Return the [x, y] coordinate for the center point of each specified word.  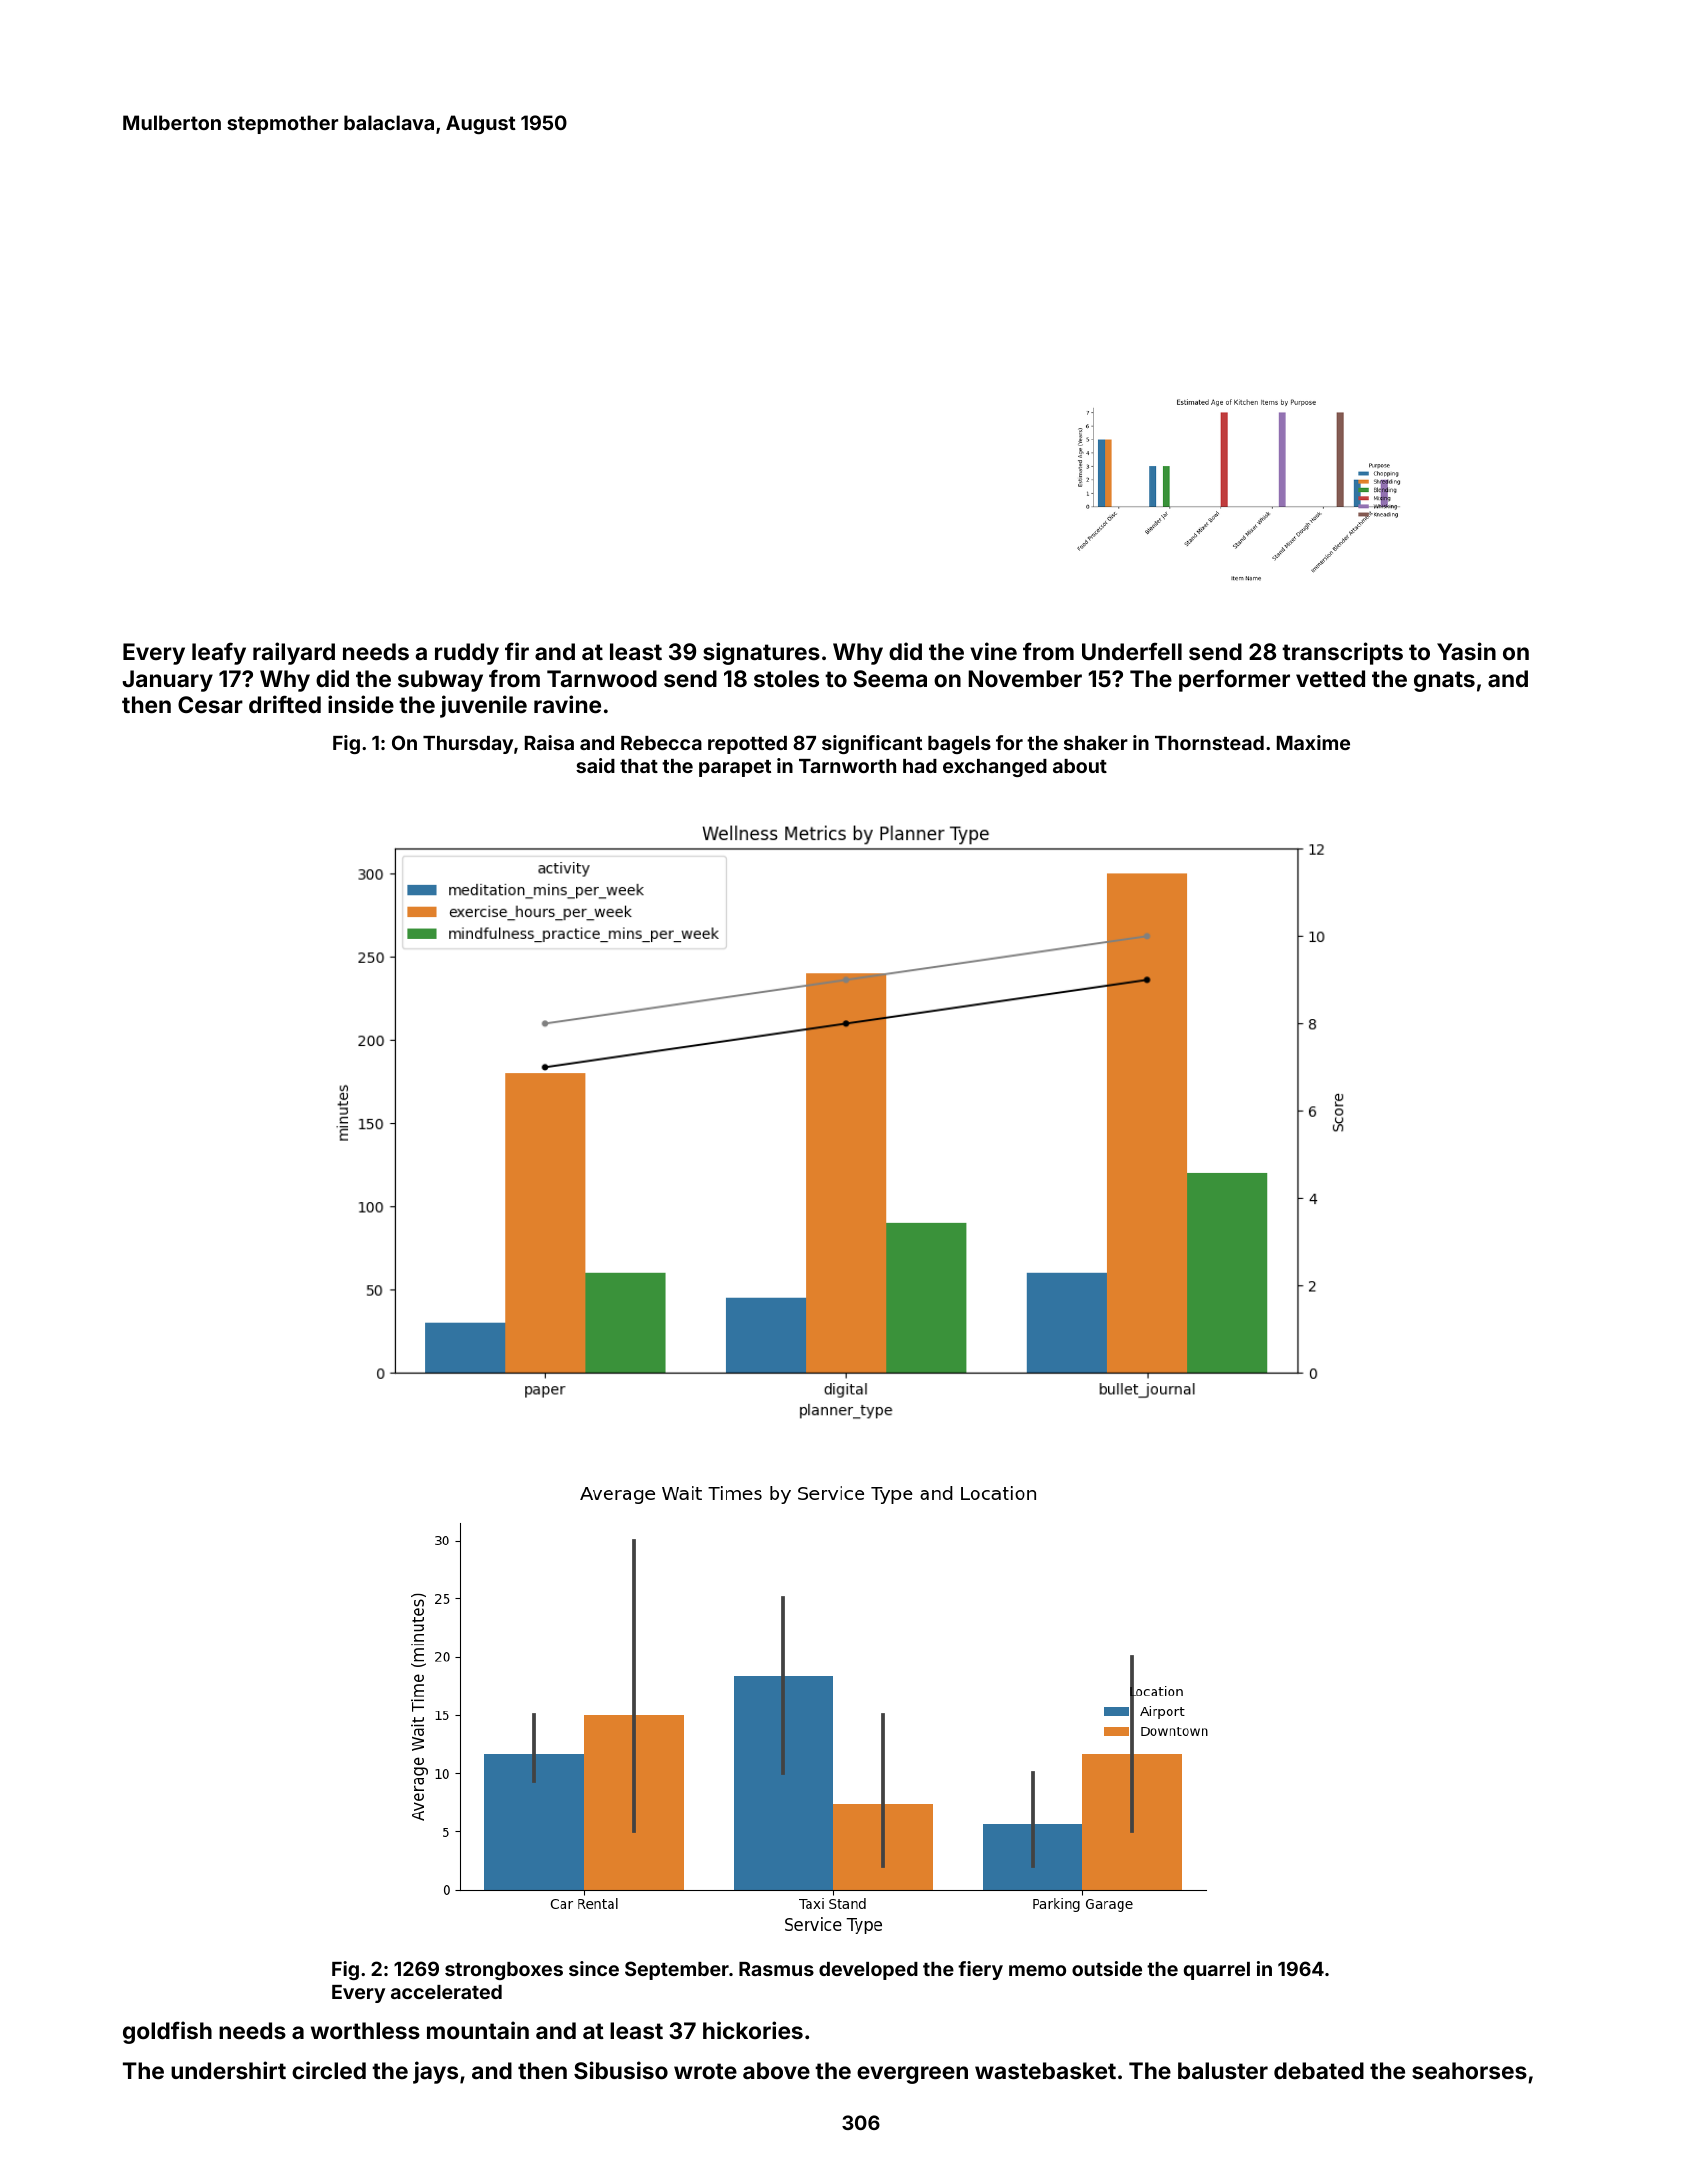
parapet [735, 768]
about [1080, 766]
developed [868, 1971]
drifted [285, 704]
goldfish [167, 2032]
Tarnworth [847, 766]
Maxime [1313, 742]
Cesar [210, 704]
